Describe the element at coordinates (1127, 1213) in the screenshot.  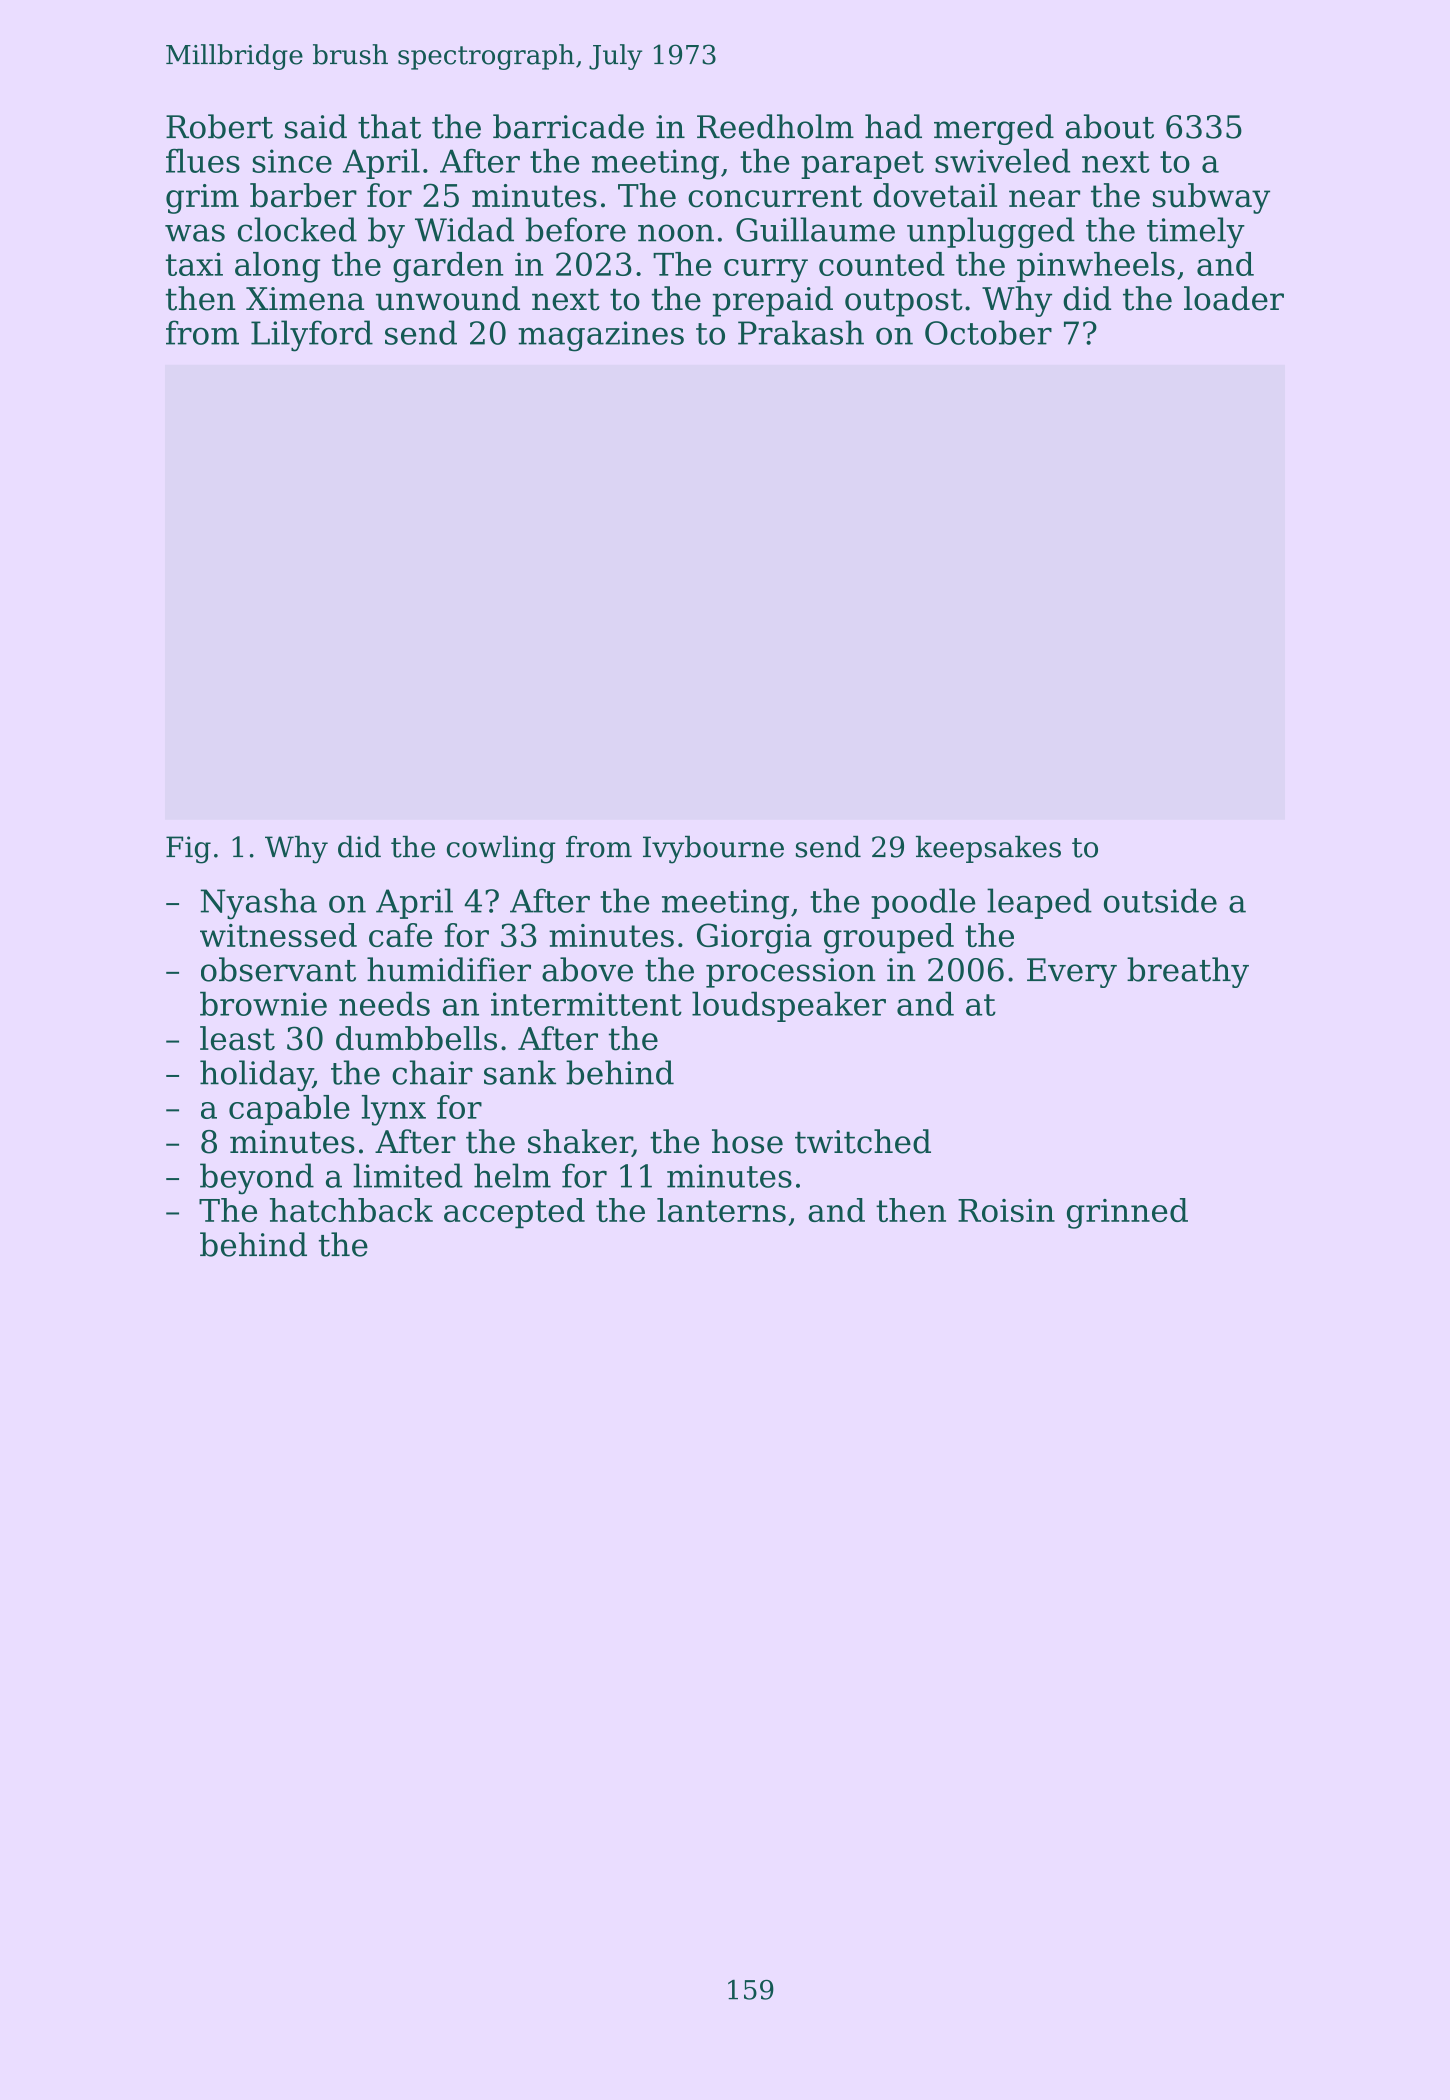
I see `grinned` at that location.
